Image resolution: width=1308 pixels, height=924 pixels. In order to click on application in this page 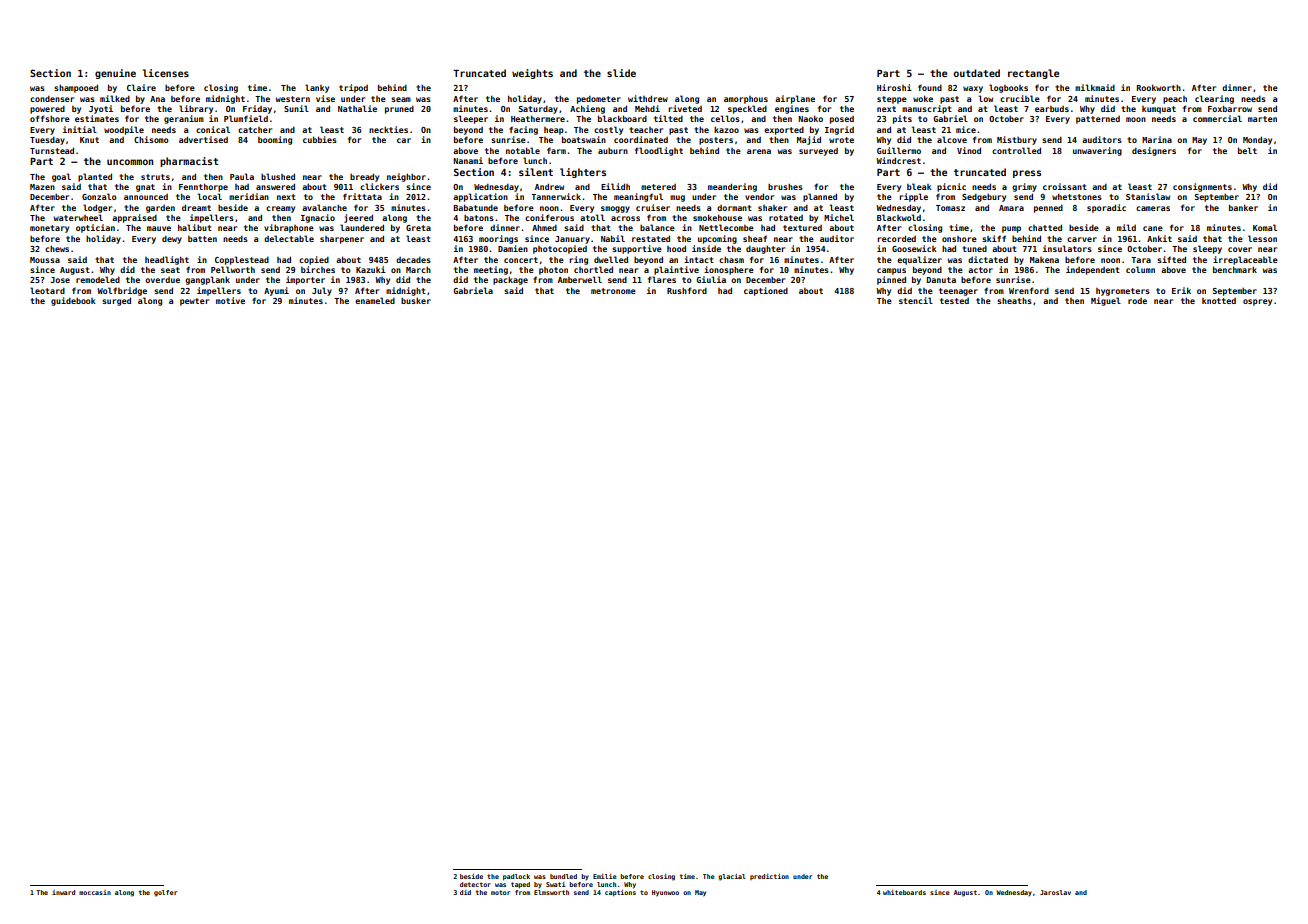, I will do `click(480, 197)`.
